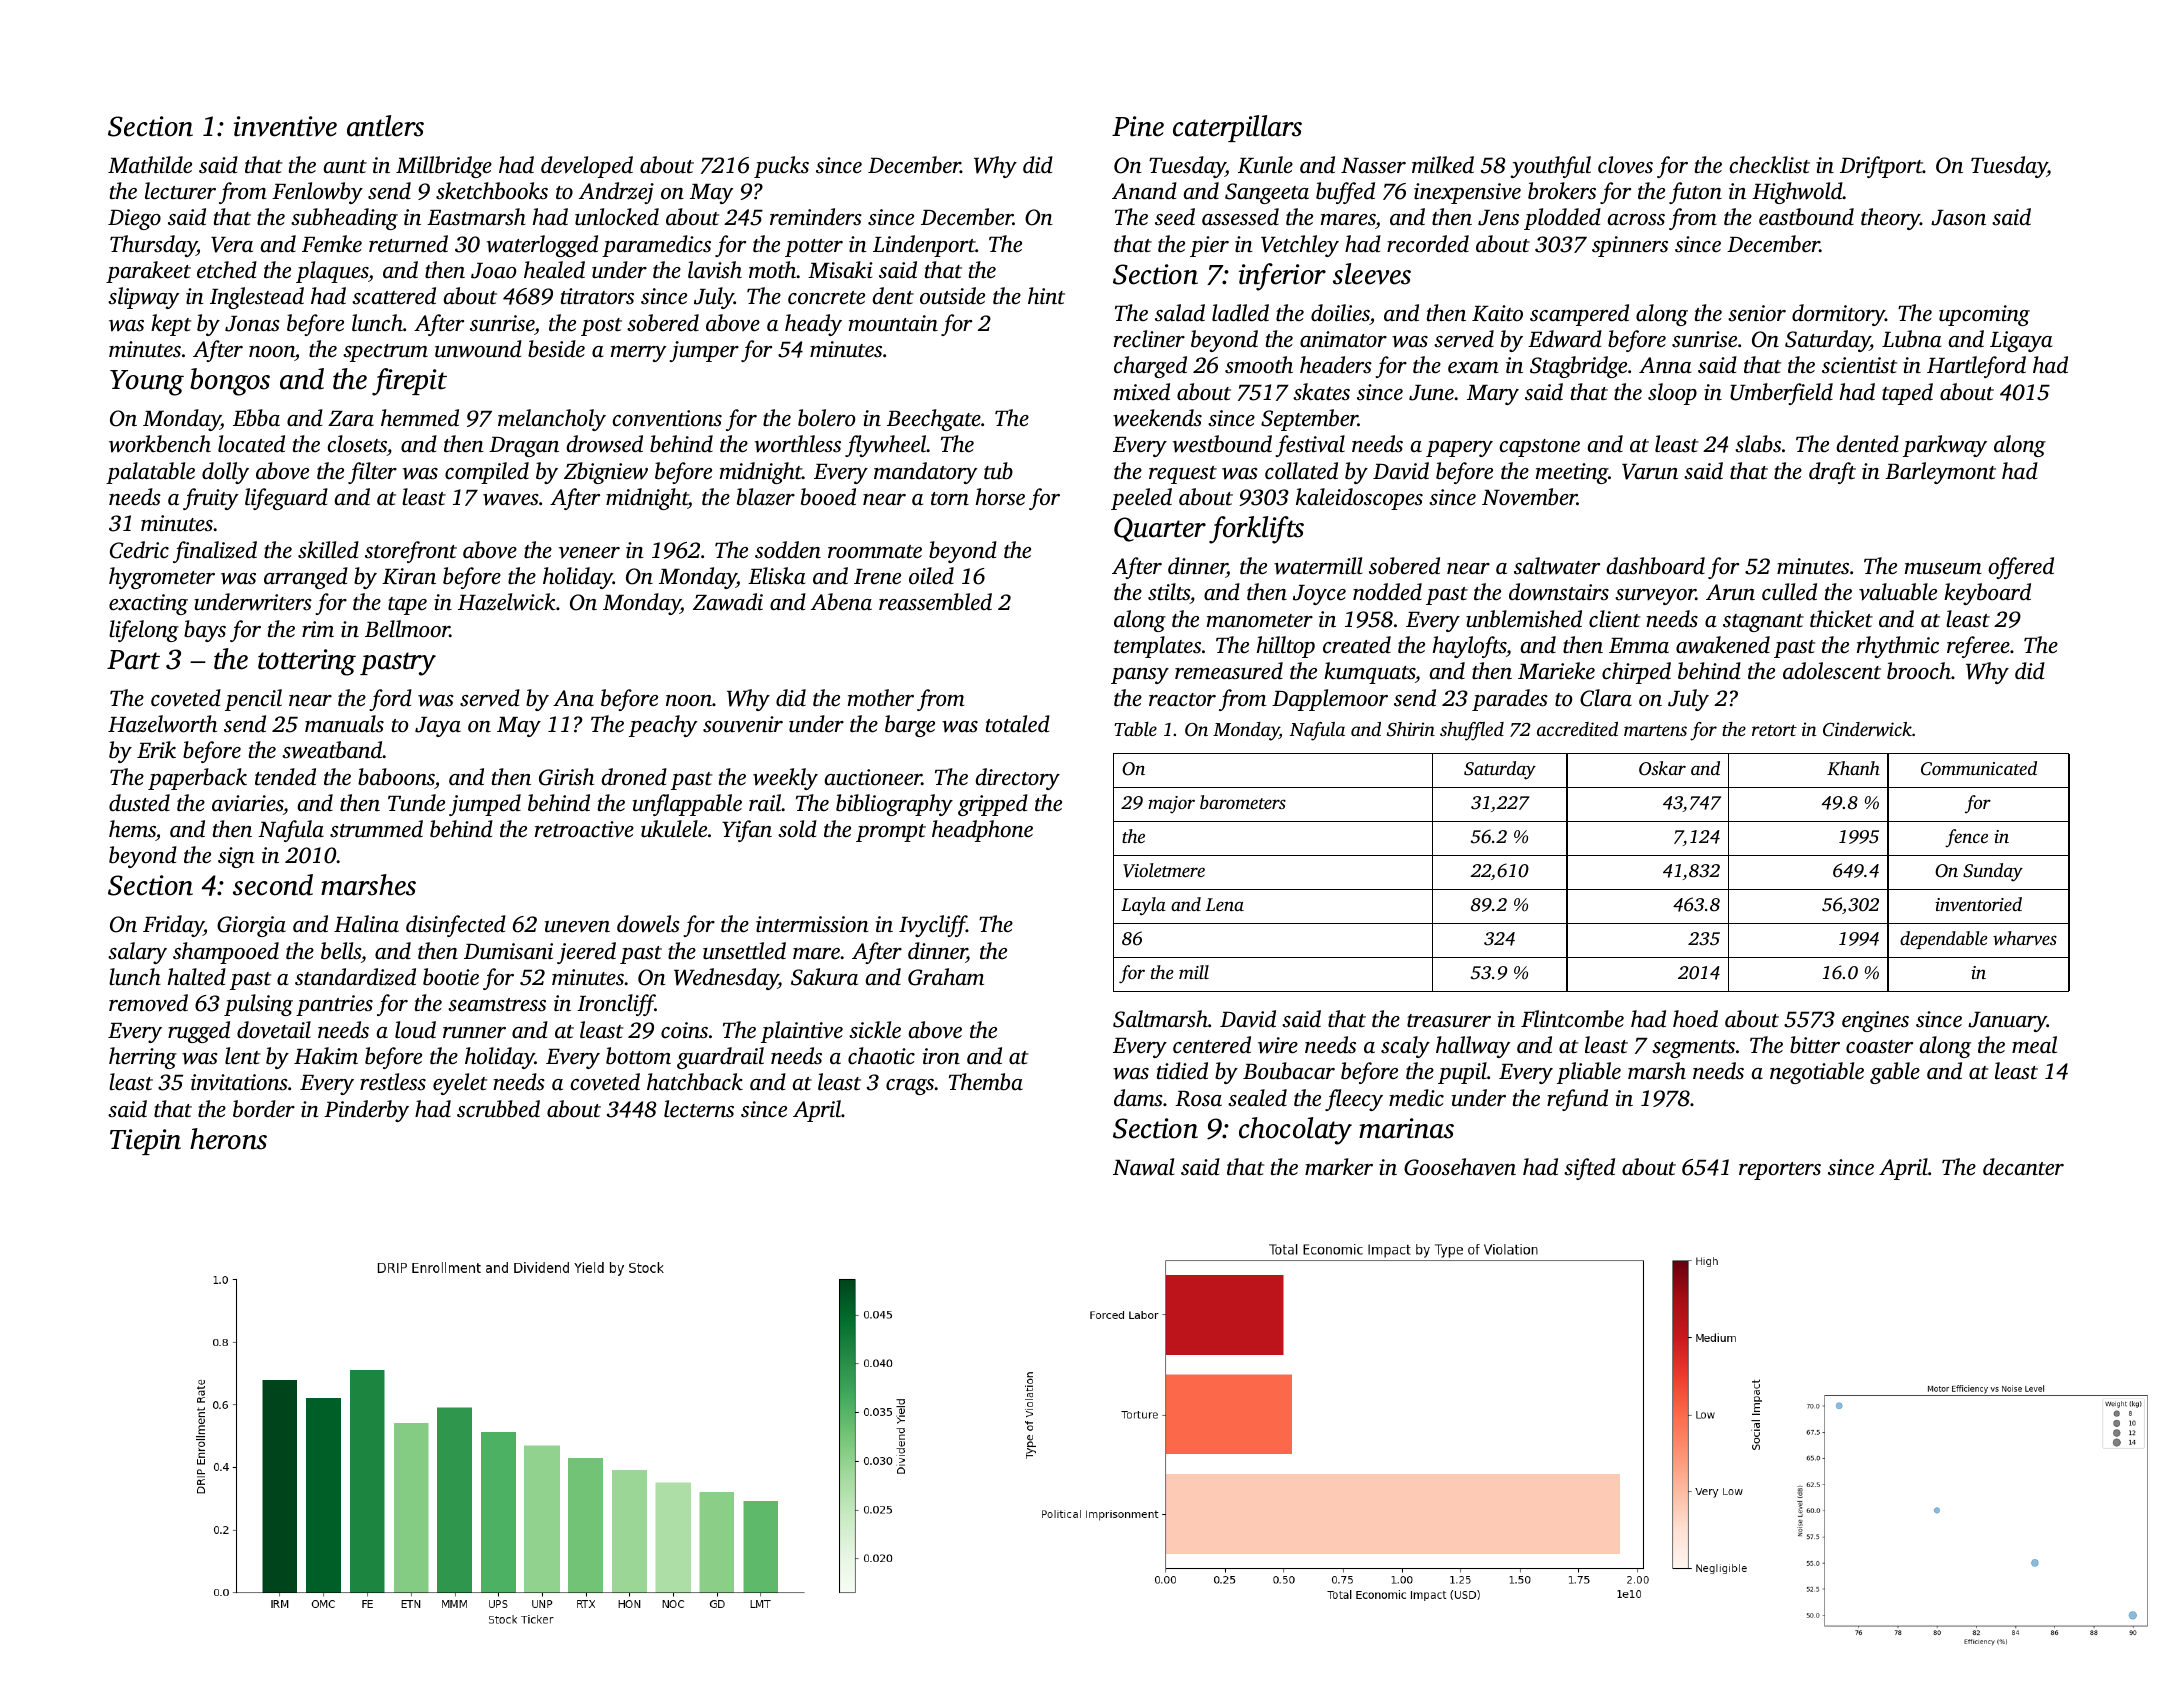 This image has width=2178, height=1683. I want to click on Young, so click(147, 383).
